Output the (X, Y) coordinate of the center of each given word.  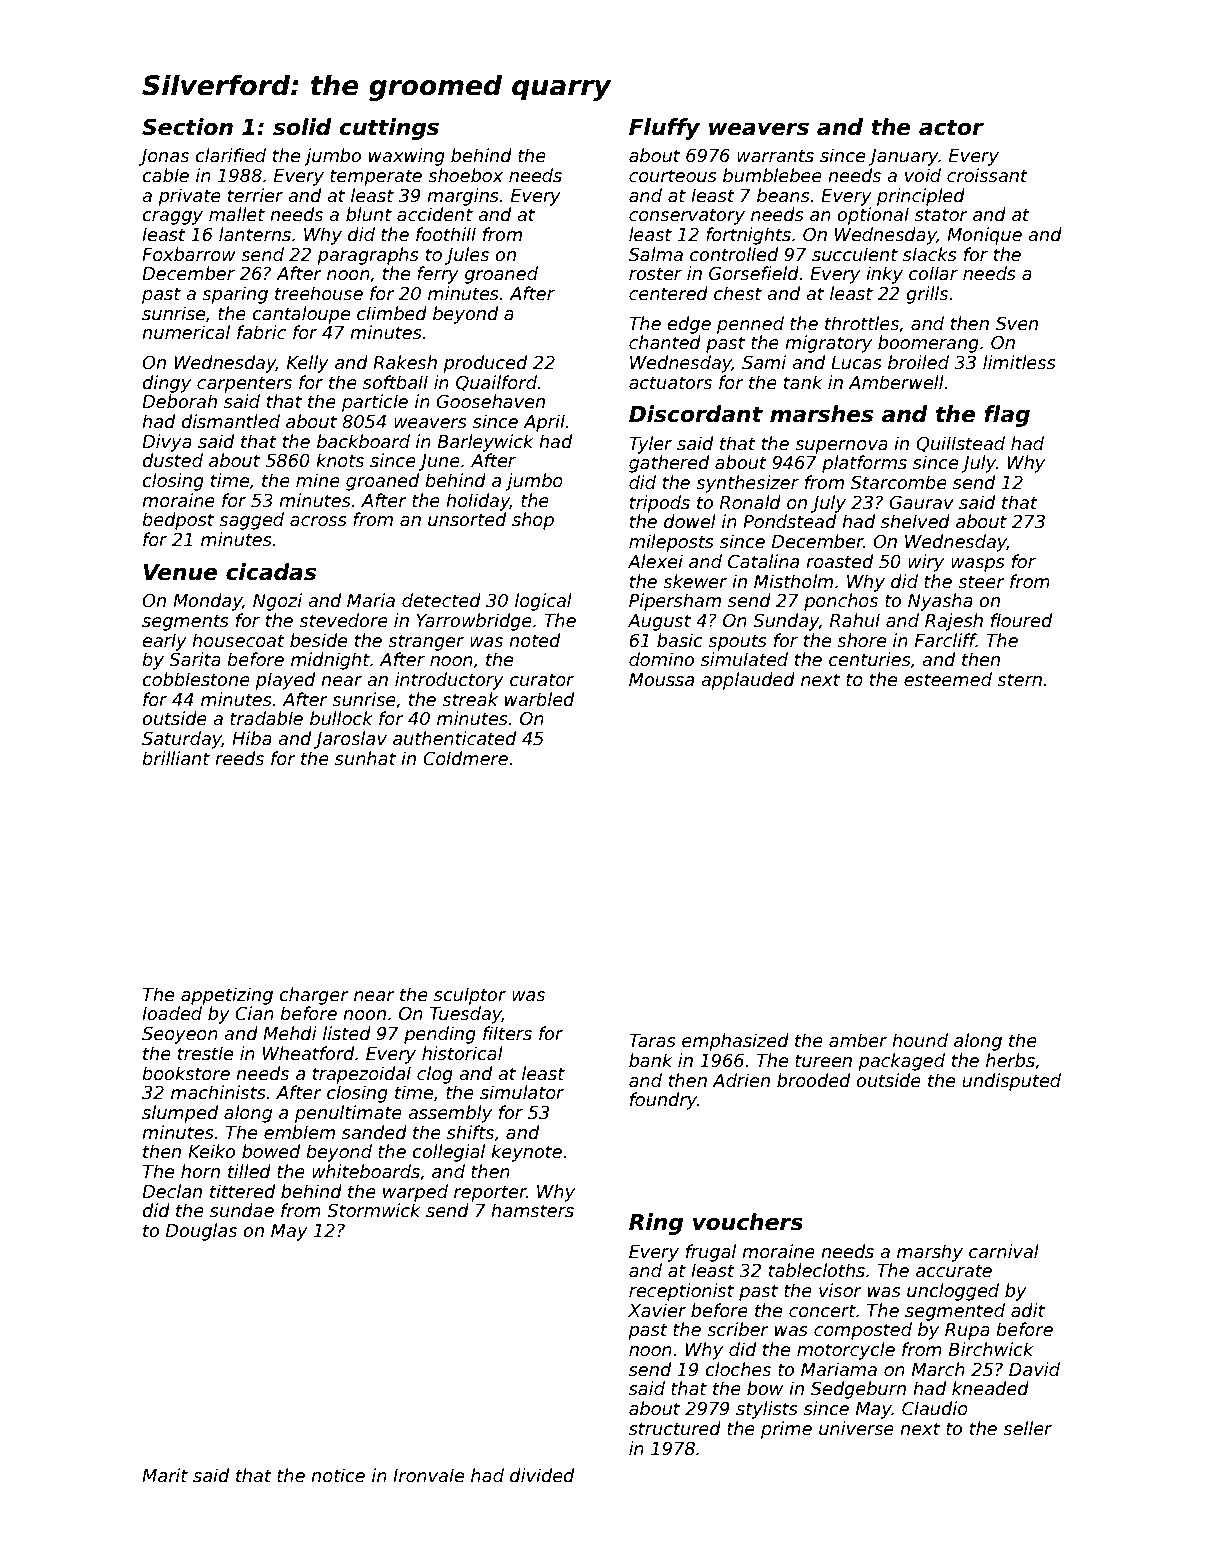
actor (951, 127)
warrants (775, 156)
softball (395, 382)
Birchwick (991, 1349)
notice (338, 1475)
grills (927, 295)
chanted (665, 342)
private (189, 197)
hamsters (532, 1210)
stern (1019, 680)
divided (542, 1475)
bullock (341, 718)
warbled (539, 699)
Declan (172, 1191)
